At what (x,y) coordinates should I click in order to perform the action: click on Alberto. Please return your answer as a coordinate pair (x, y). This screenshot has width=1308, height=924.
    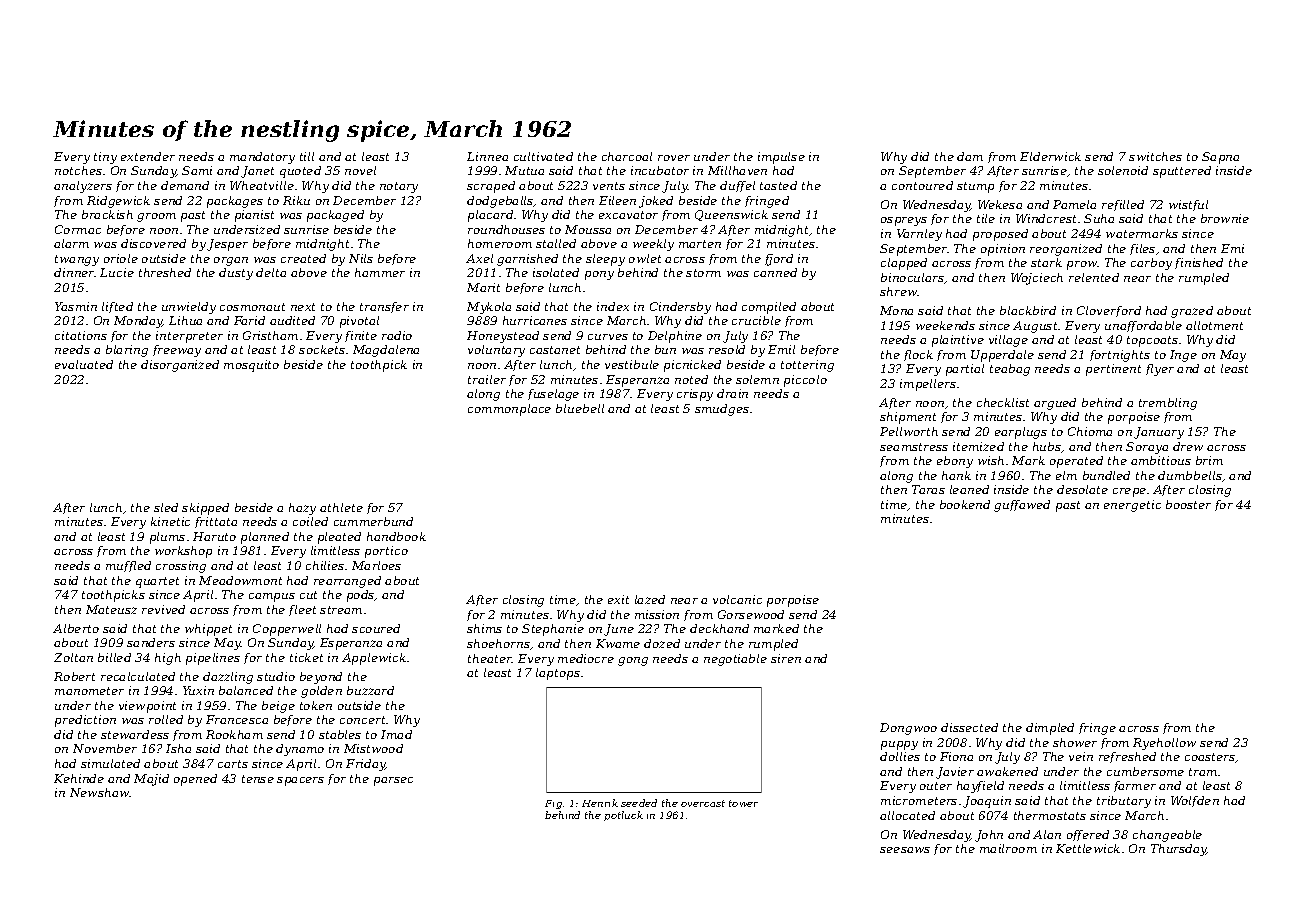
    Looking at the image, I should click on (76, 628).
